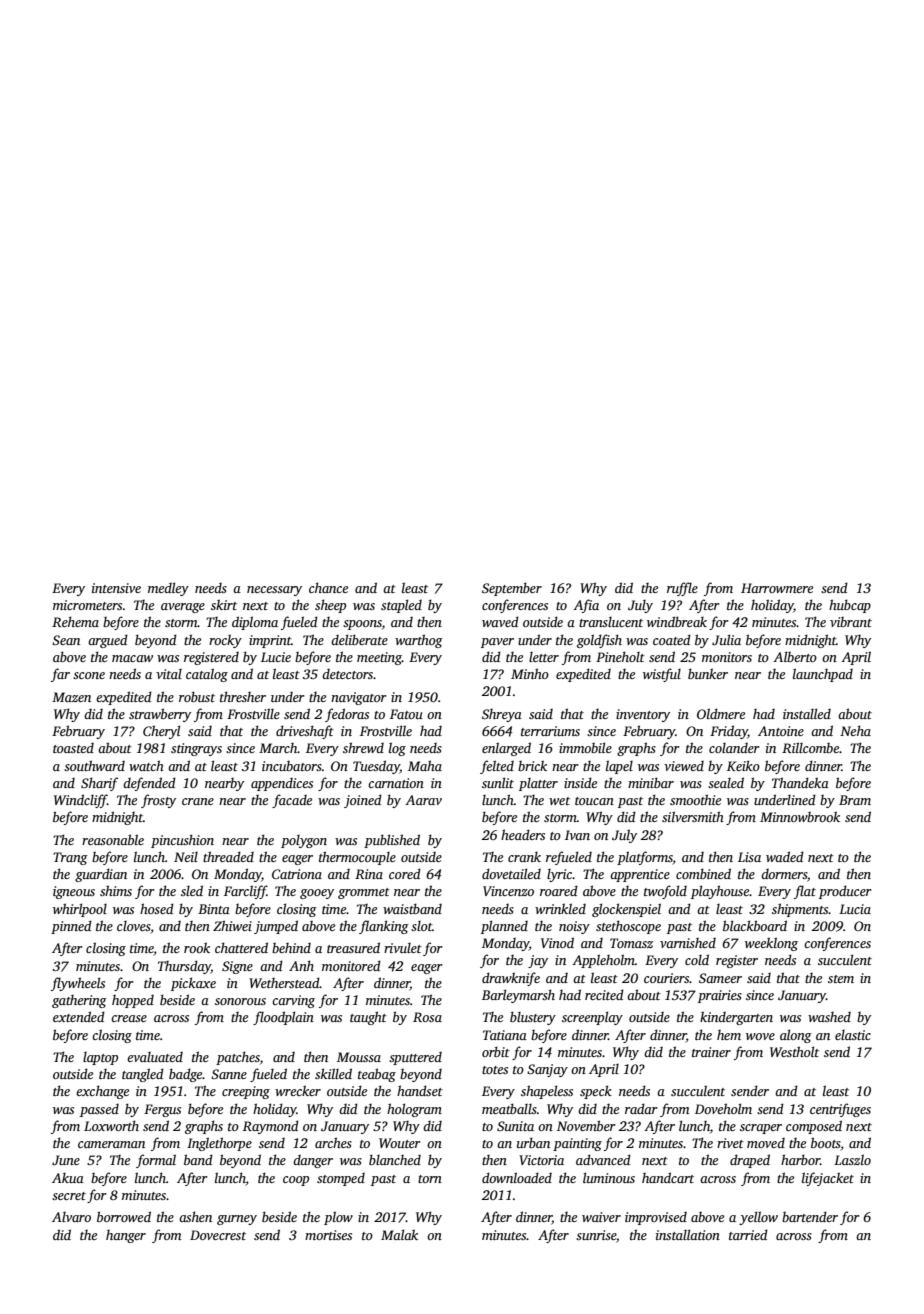  Describe the element at coordinates (377, 1075) in the document. I see `teabag` at that location.
